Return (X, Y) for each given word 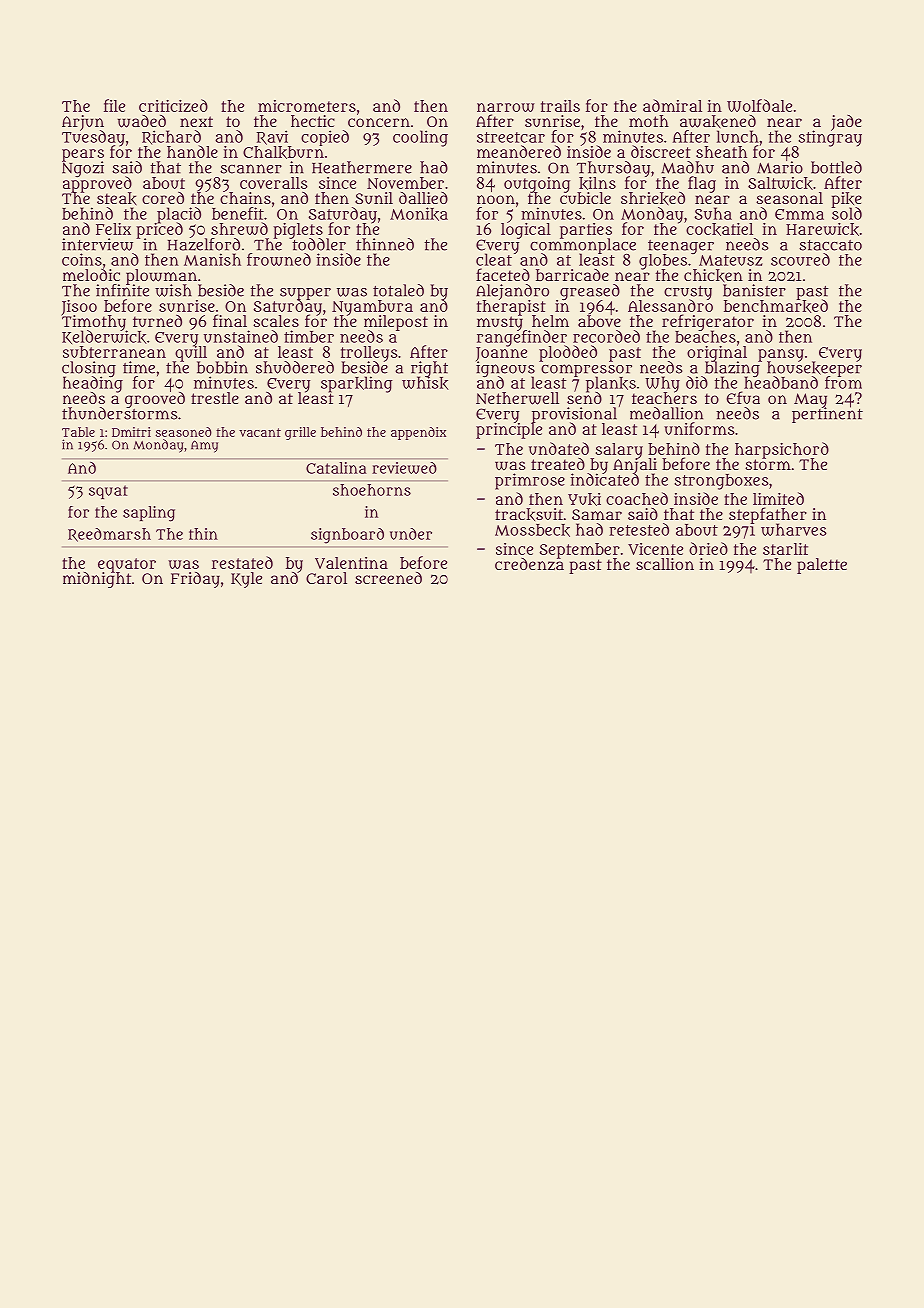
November (405, 183)
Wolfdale (759, 105)
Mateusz (731, 260)
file (114, 105)
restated (242, 562)
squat (108, 492)
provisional (574, 415)
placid (179, 215)
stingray (830, 138)
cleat (494, 260)
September (579, 550)
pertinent (827, 415)
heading (93, 384)
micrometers (307, 106)
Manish (212, 259)
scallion (665, 564)
